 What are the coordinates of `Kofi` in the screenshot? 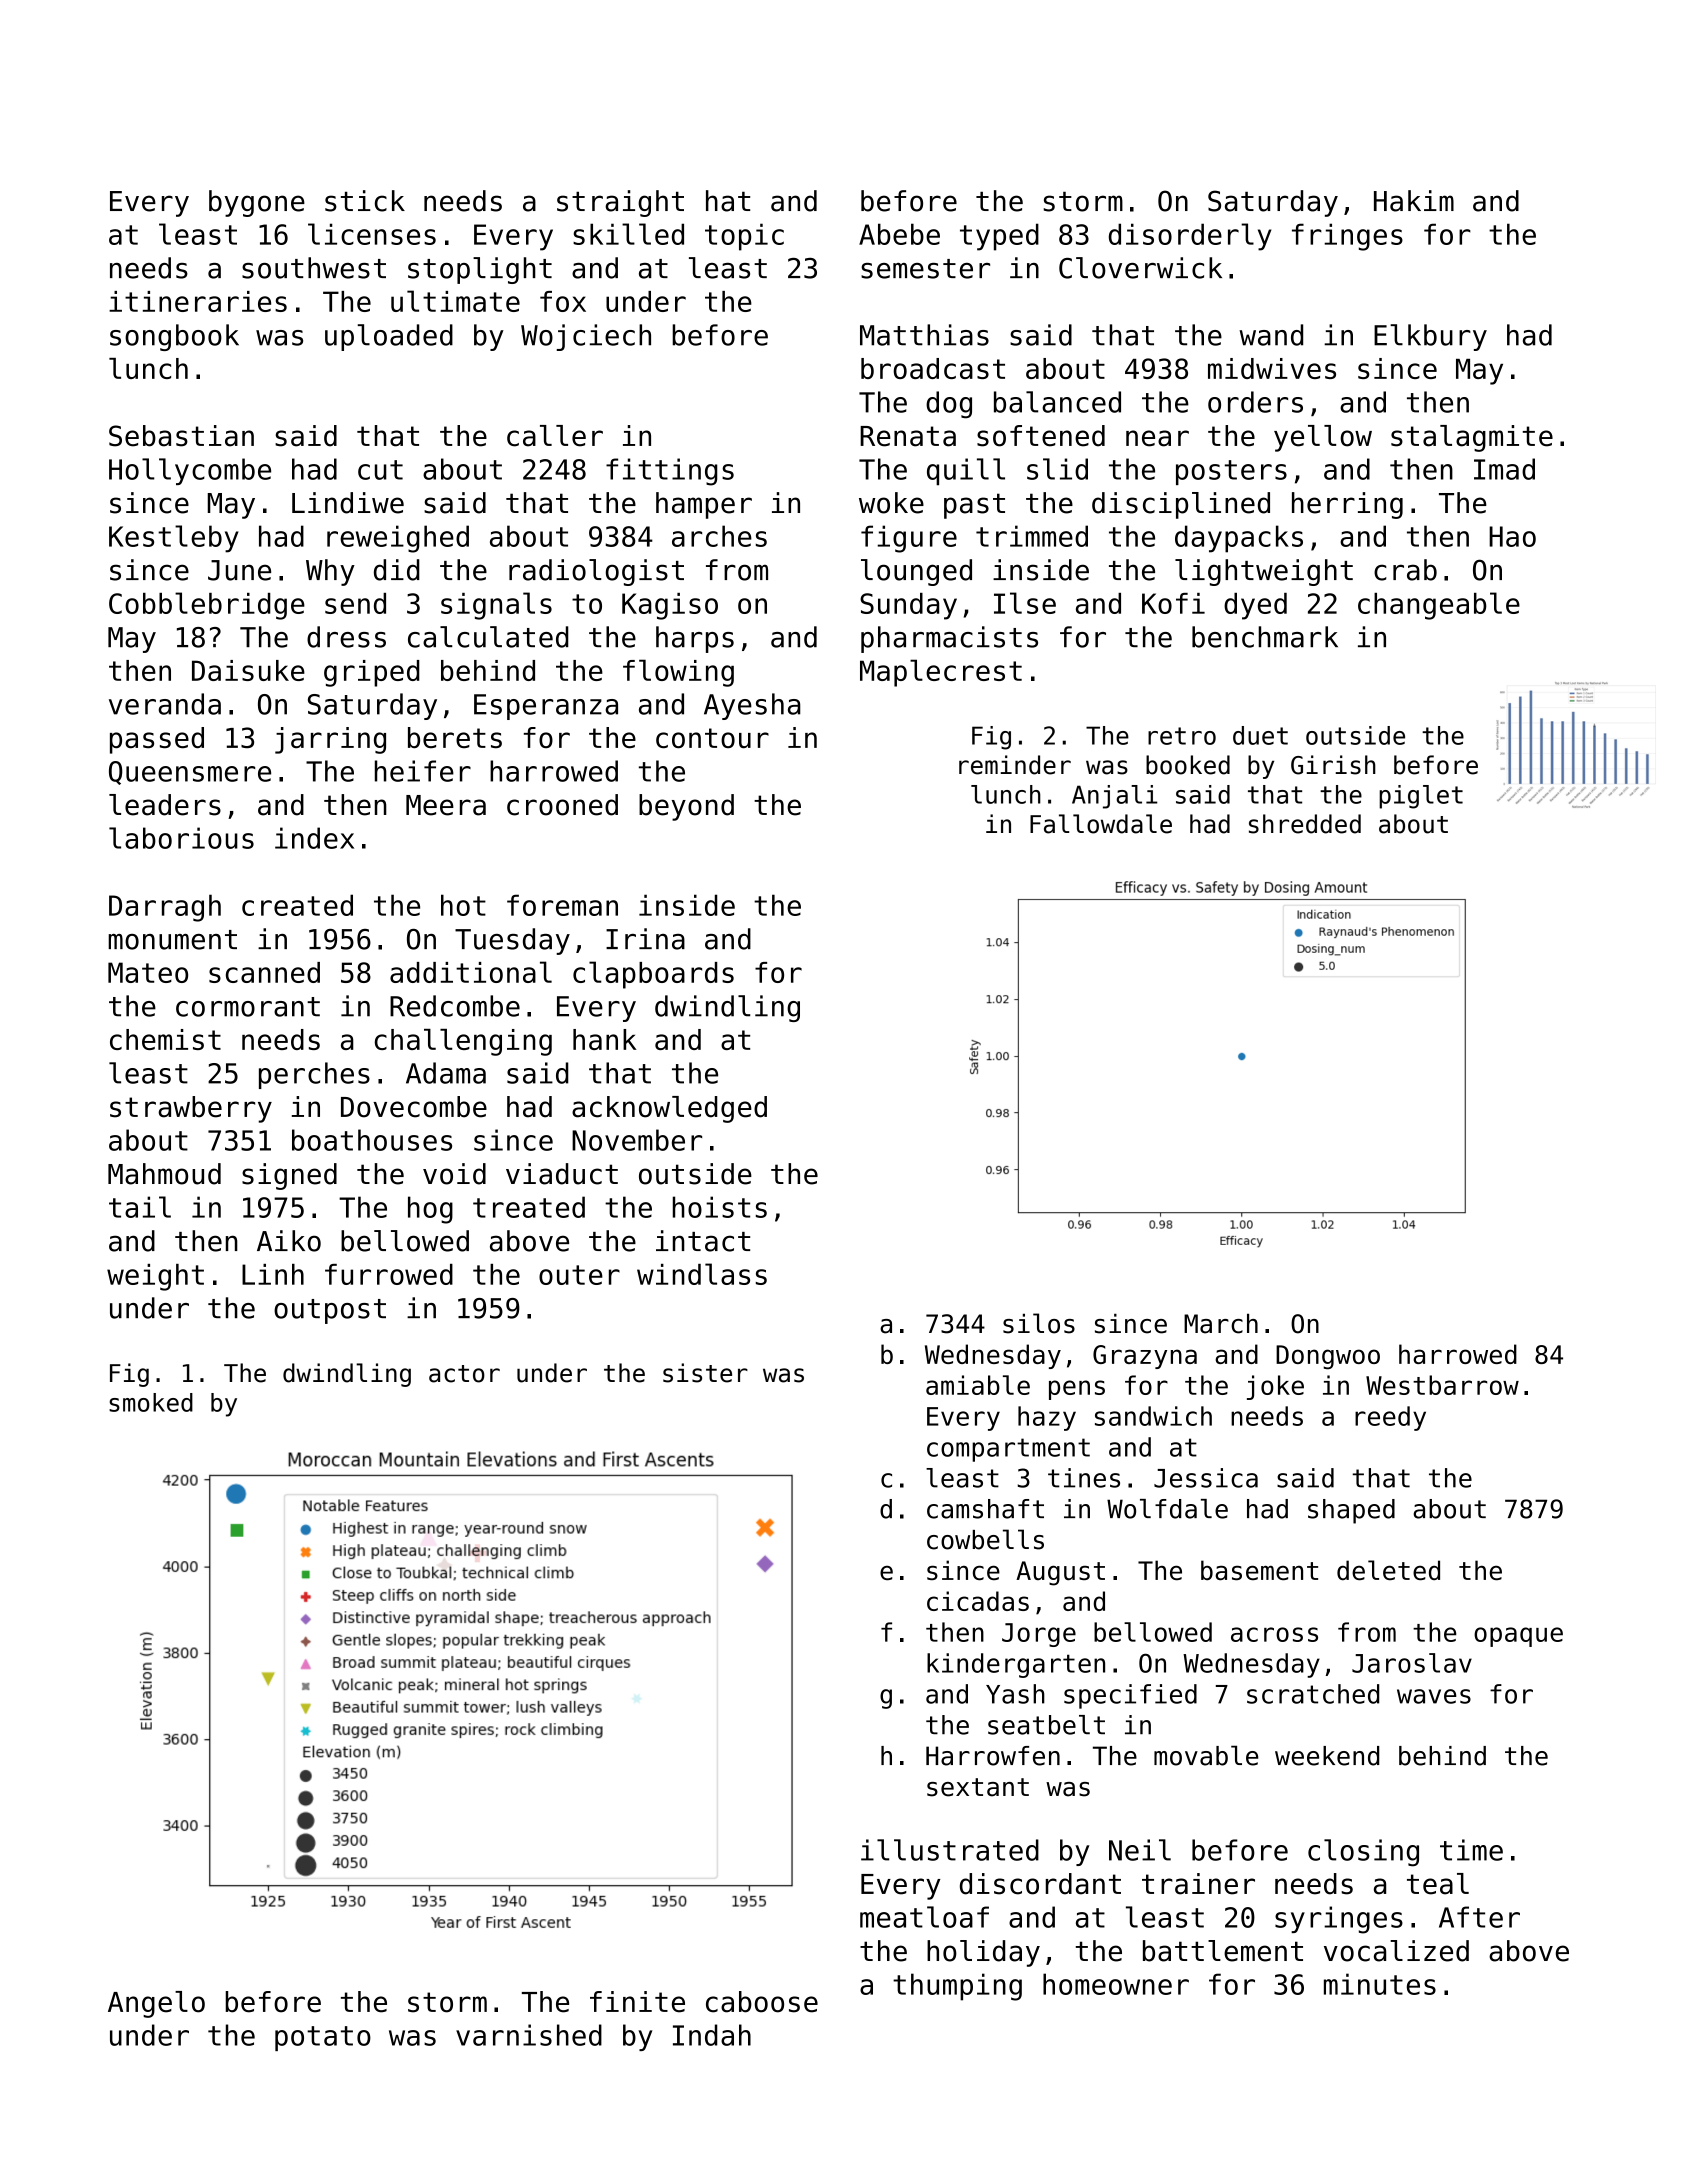 It's located at (1173, 603).
